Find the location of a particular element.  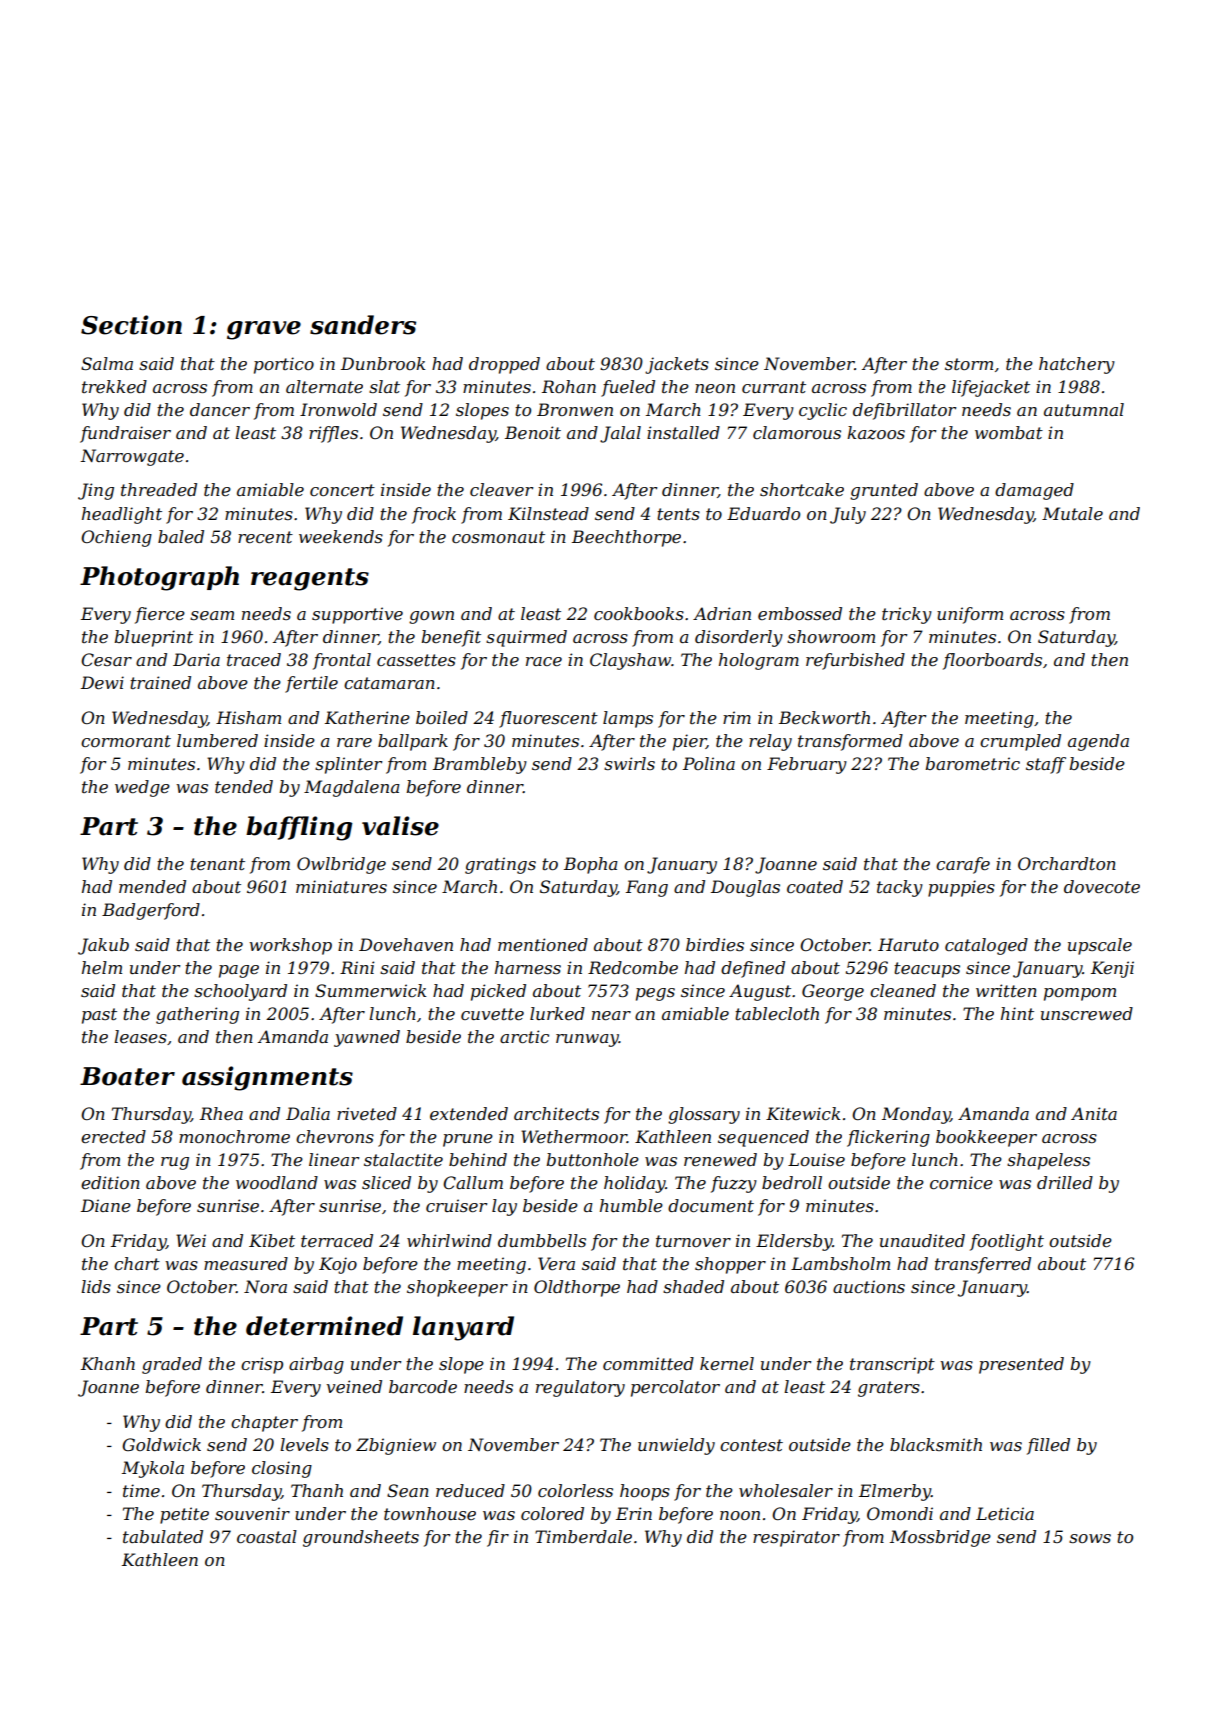

Bopha is located at coordinates (591, 865).
